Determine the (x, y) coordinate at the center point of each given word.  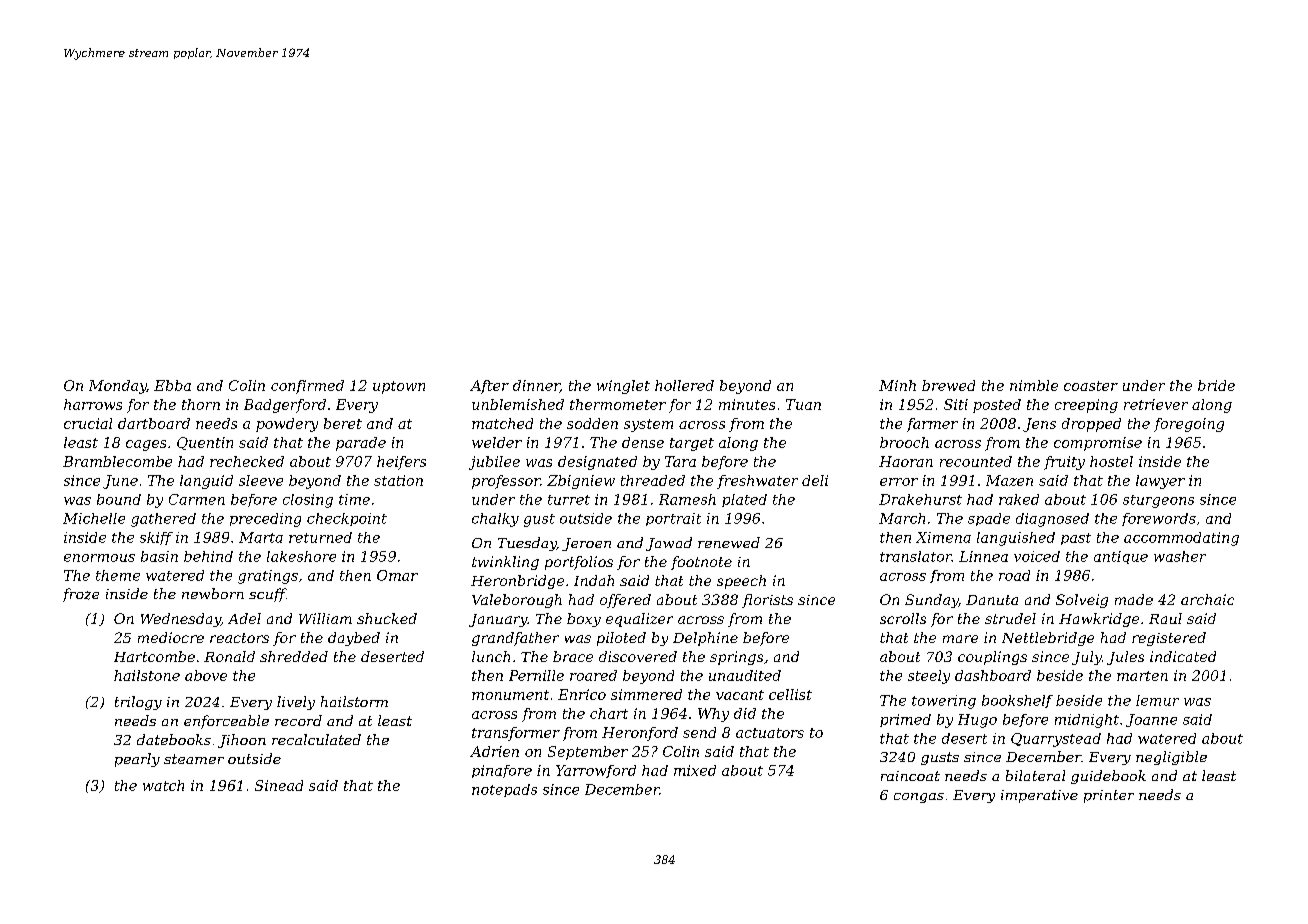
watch (163, 785)
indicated (1183, 656)
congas (919, 798)
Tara (680, 461)
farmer (932, 425)
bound (119, 499)
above (206, 675)
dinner (536, 386)
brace (573, 656)
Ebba (172, 385)
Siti (956, 404)
